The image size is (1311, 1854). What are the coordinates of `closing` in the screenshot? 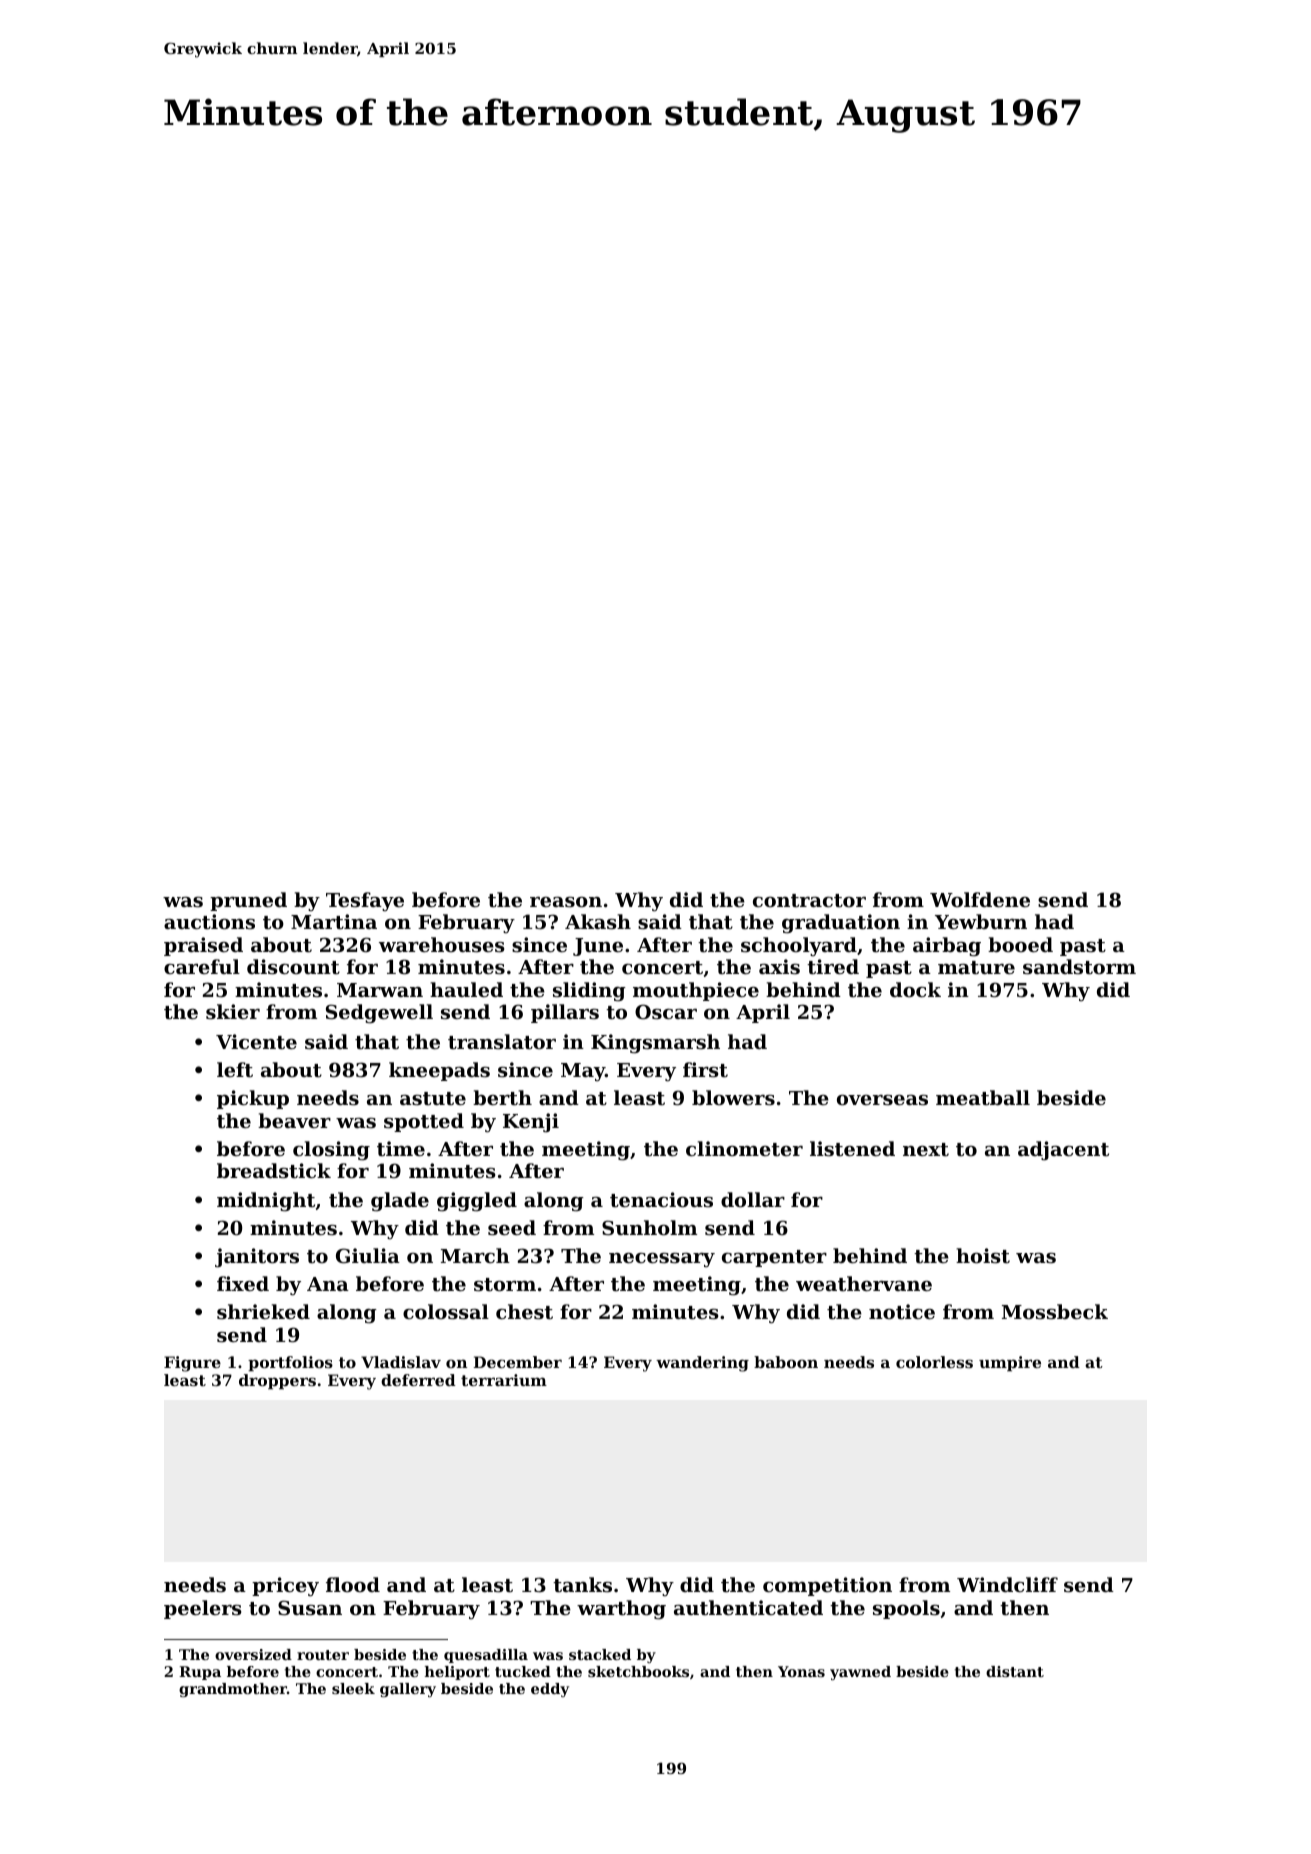 It's located at (331, 1151).
